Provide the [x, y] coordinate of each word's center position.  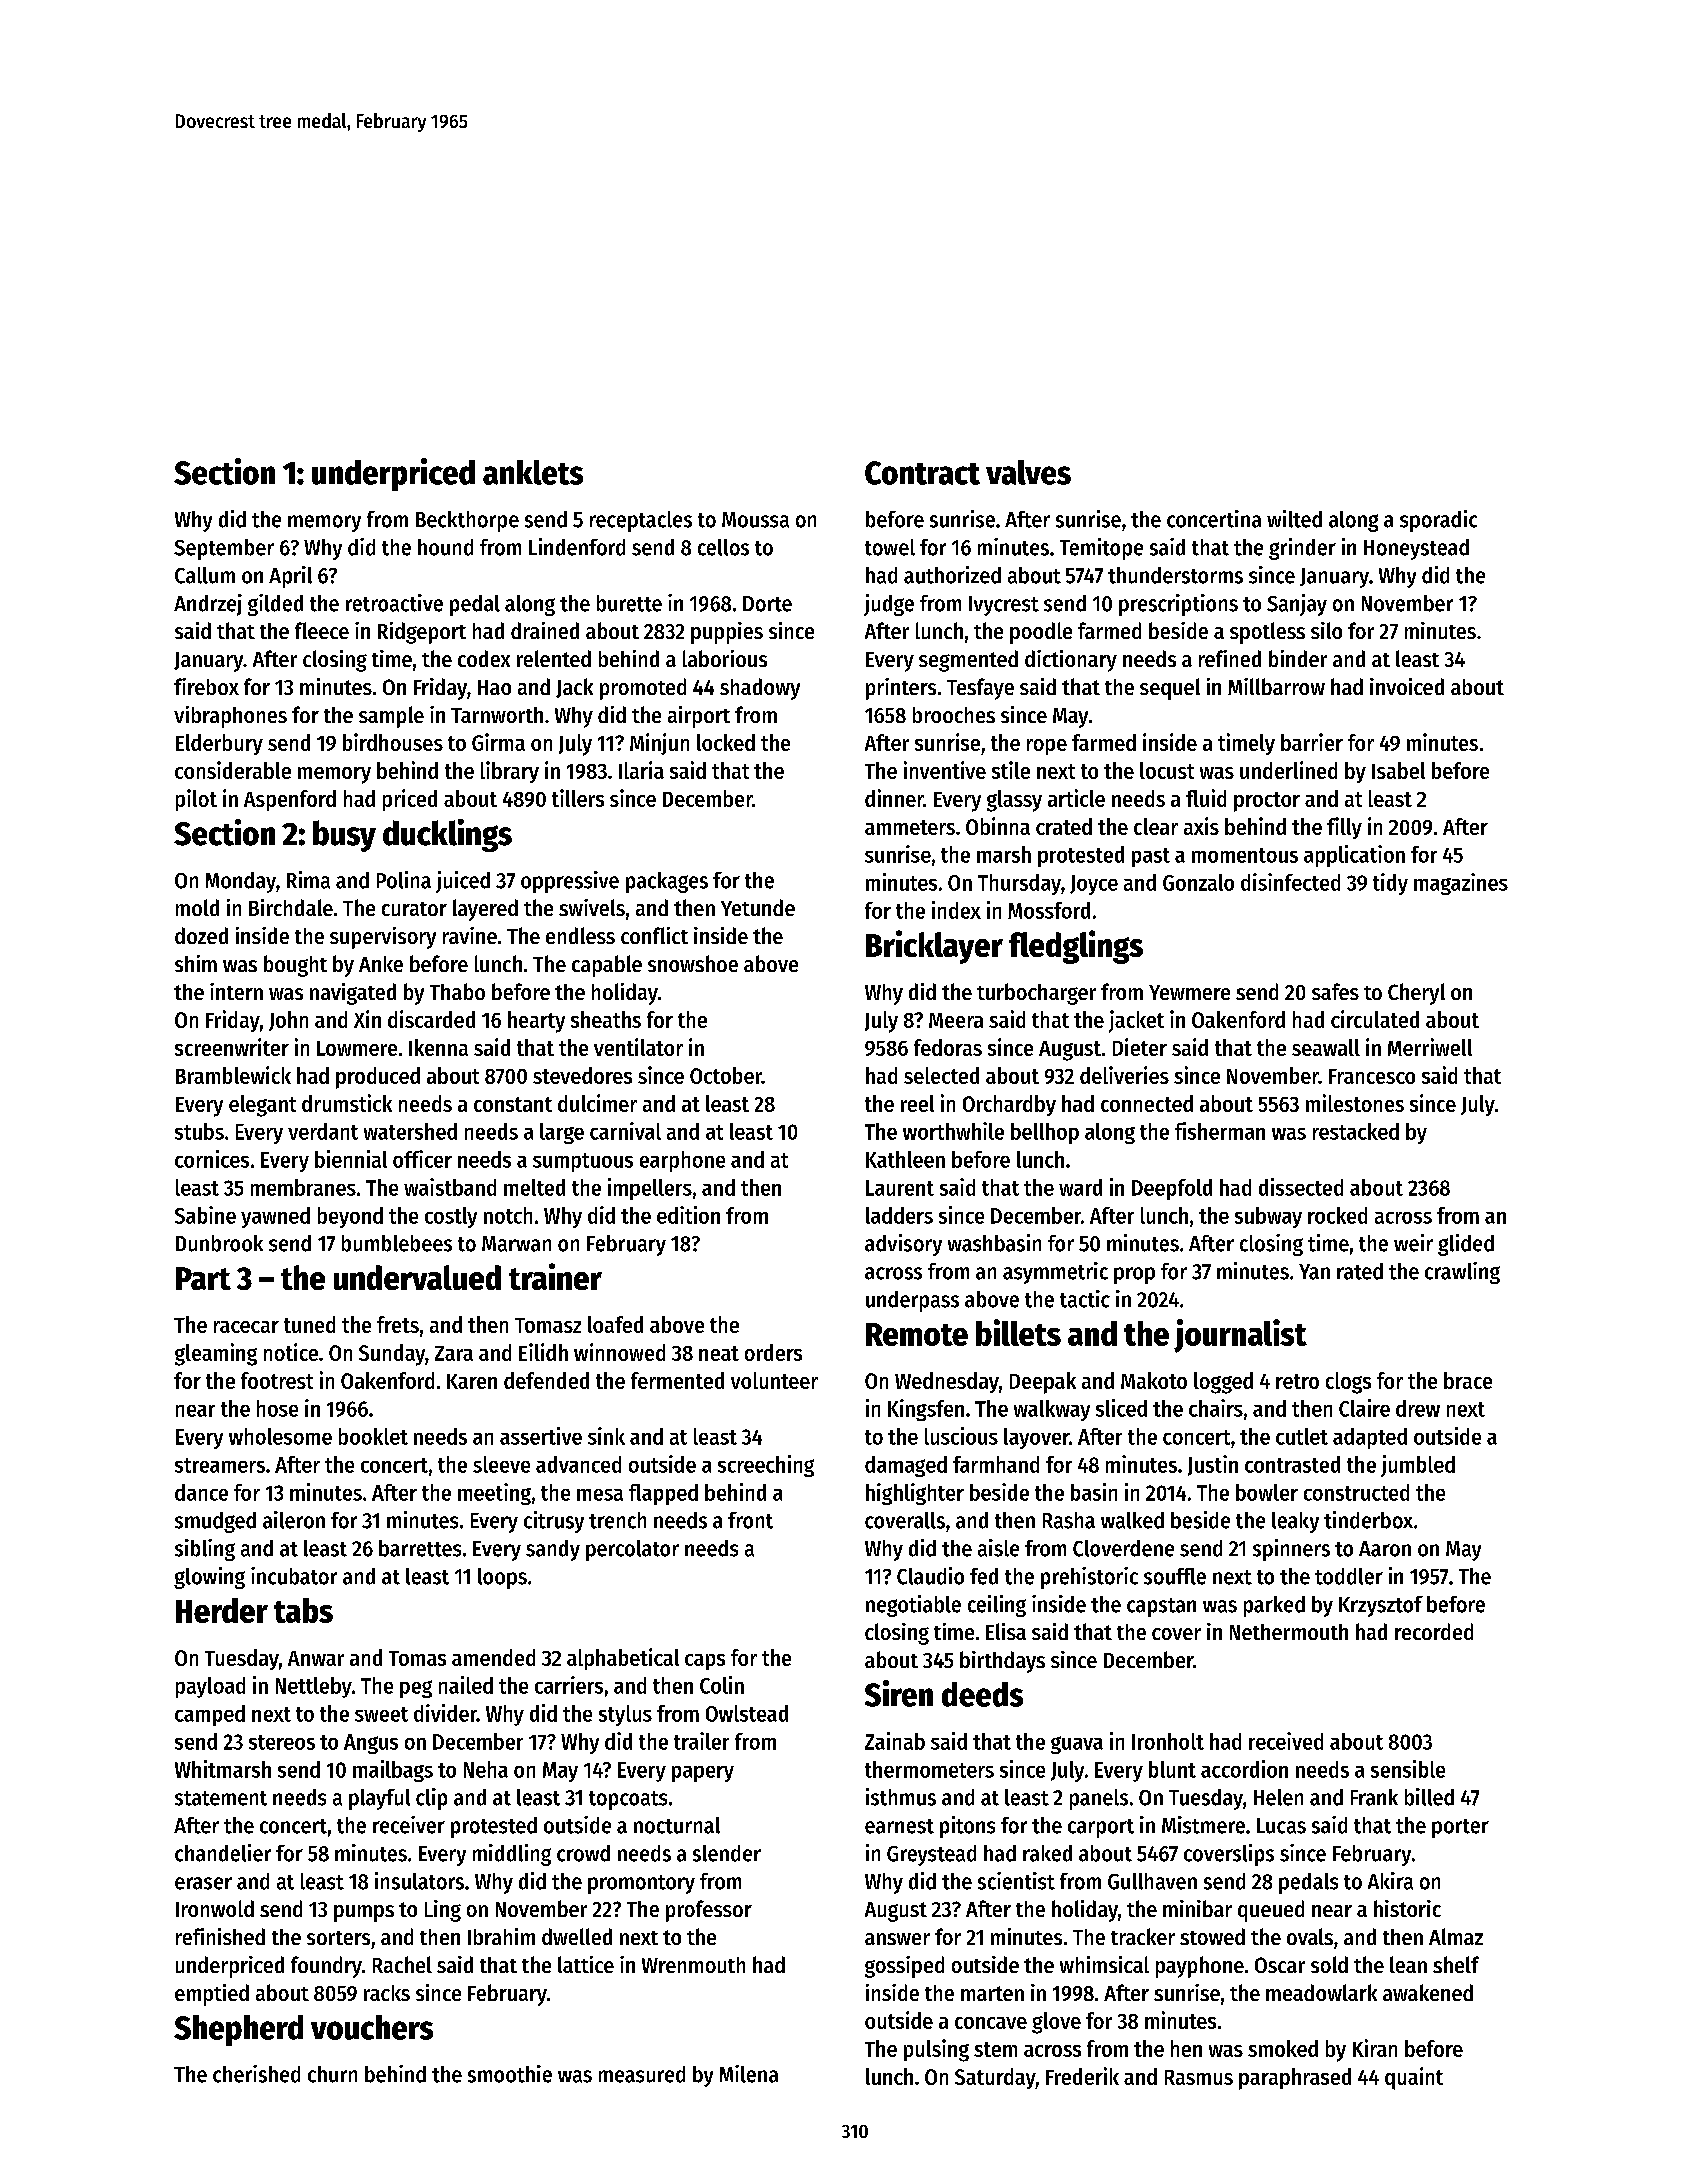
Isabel [1398, 770]
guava [1077, 1745]
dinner [894, 798]
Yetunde [758, 907]
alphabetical [623, 1659]
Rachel [402, 1964]
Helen [1278, 1797]
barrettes [420, 1548]
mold [197, 907]
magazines [1461, 884]
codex [484, 658]
